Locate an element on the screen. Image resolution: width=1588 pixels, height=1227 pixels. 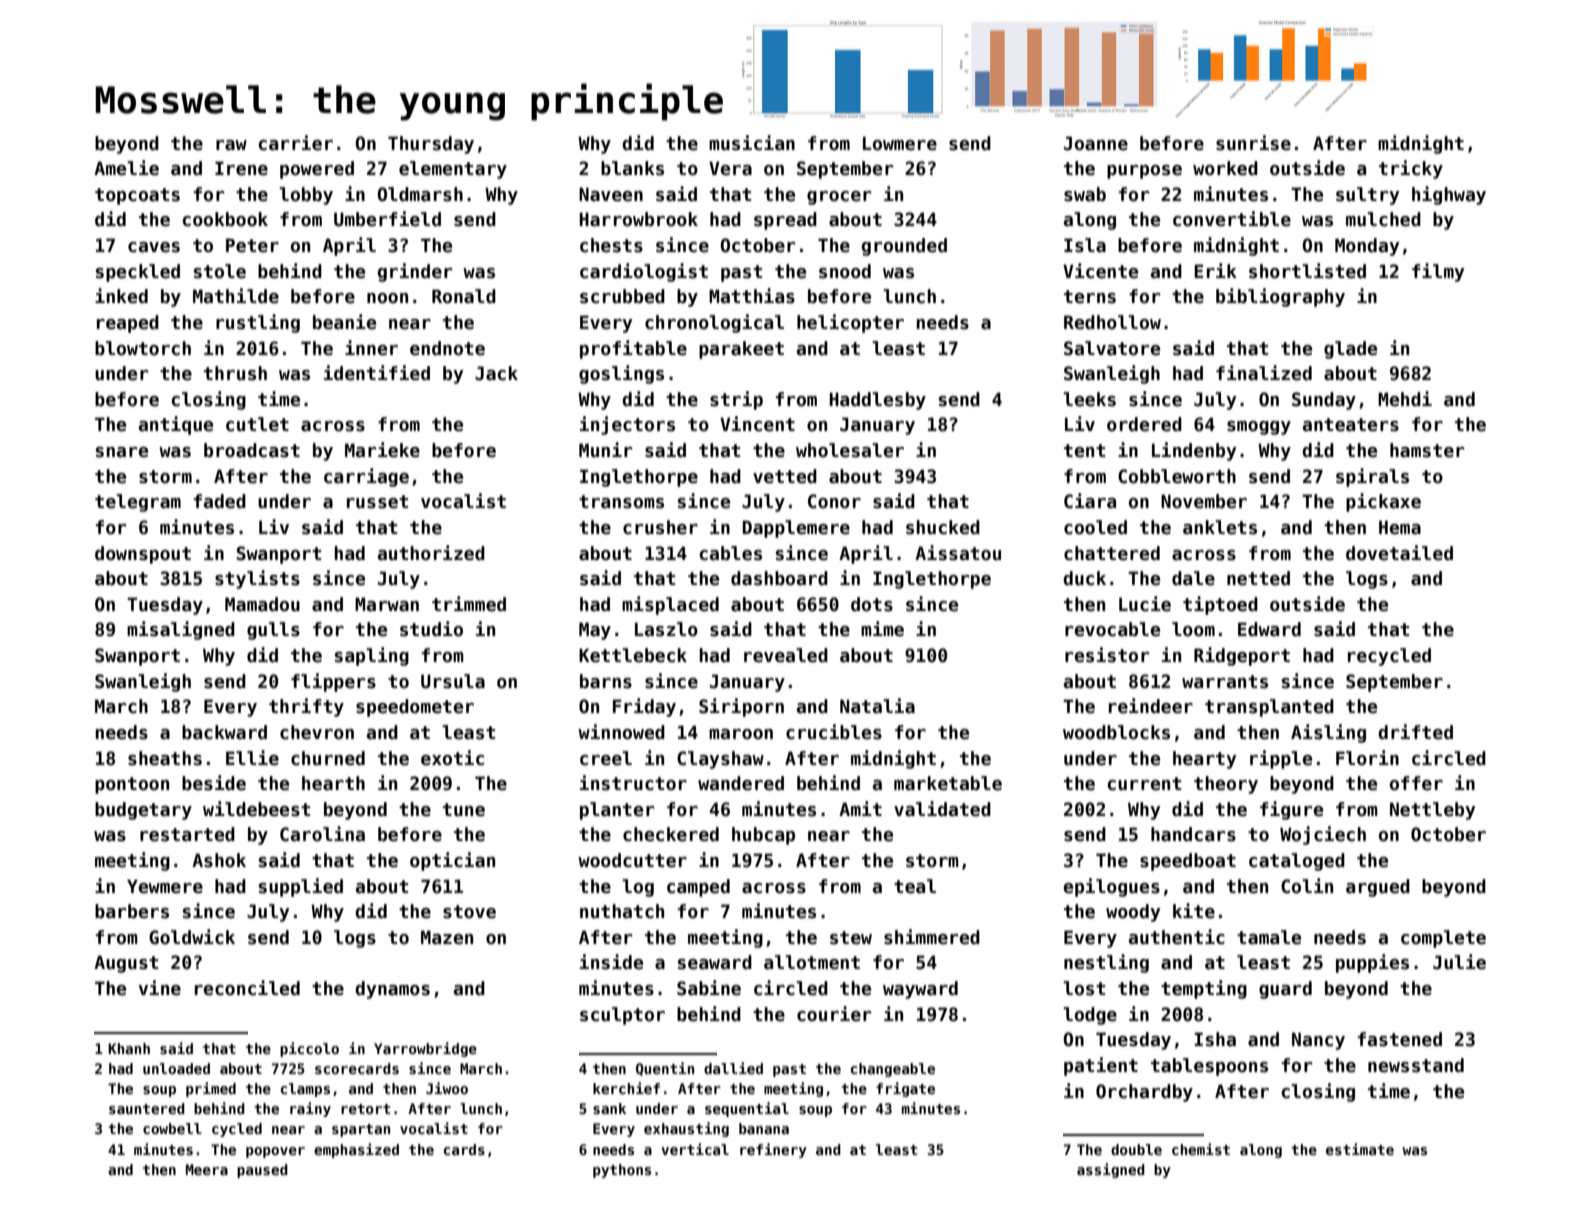
Amelie is located at coordinates (126, 168).
